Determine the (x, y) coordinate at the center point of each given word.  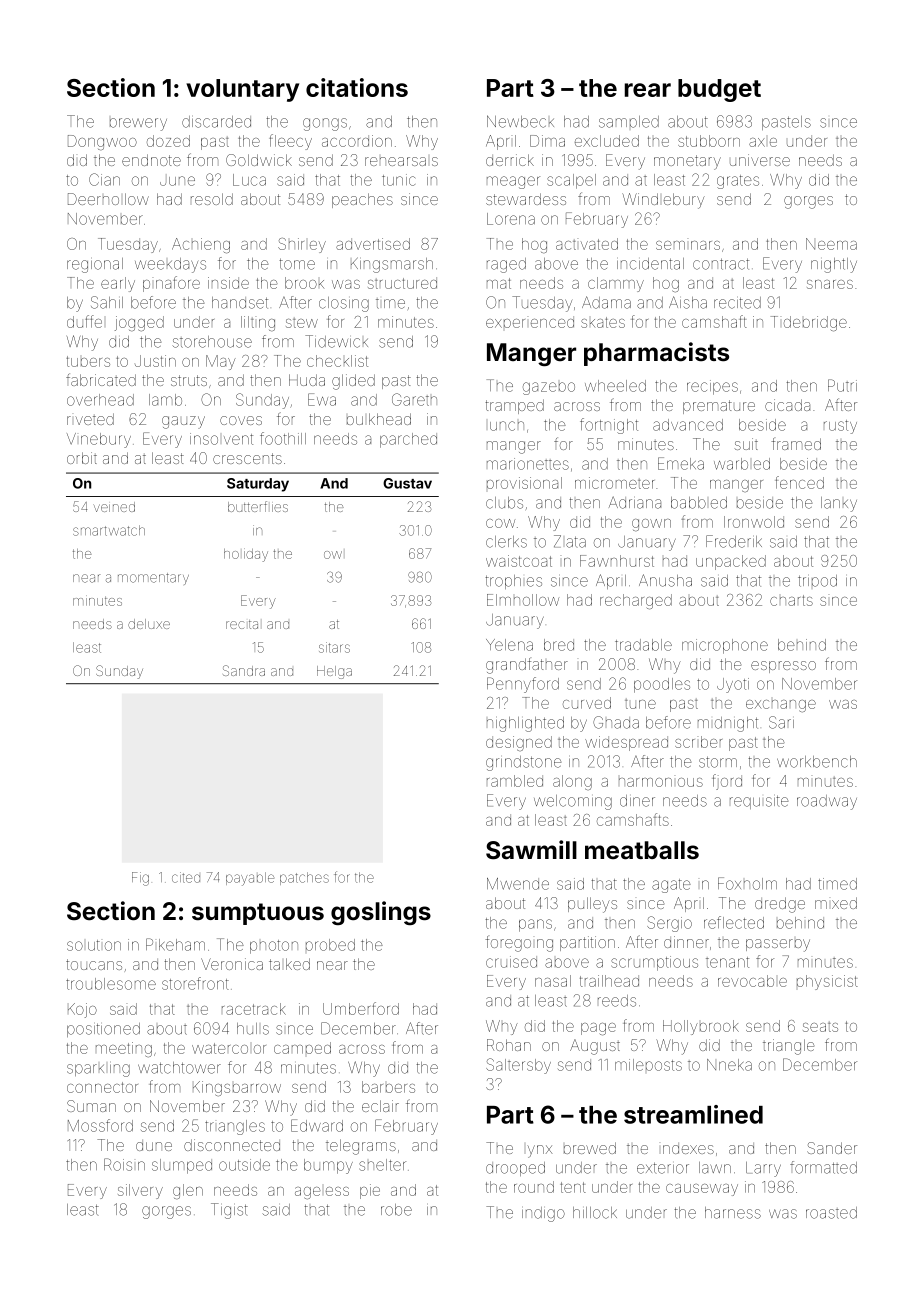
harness (733, 1213)
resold (212, 199)
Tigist (229, 1211)
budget (719, 90)
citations (357, 87)
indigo (543, 1214)
